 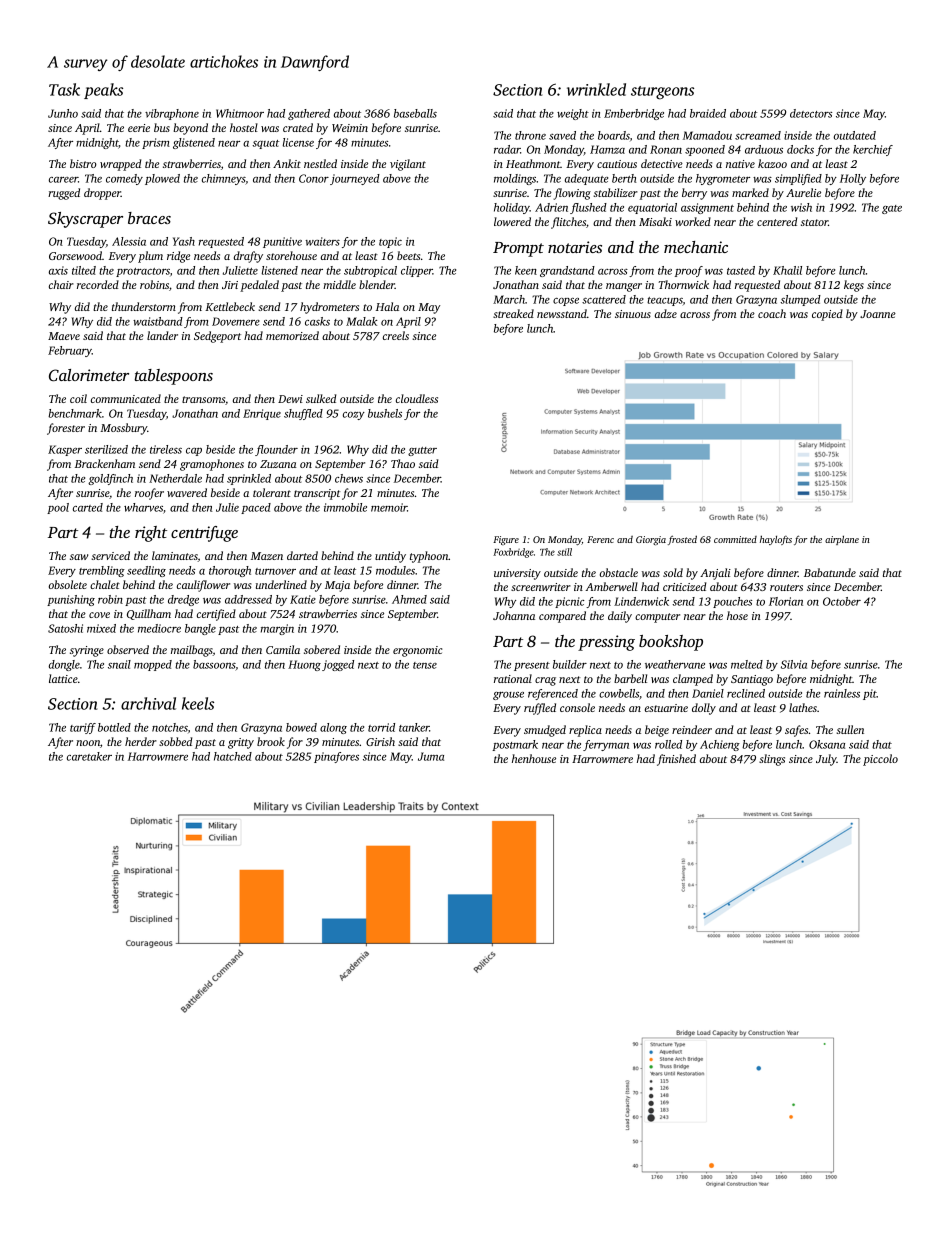 What do you see at coordinates (772, 760) in the screenshot?
I see `slings` at bounding box center [772, 760].
